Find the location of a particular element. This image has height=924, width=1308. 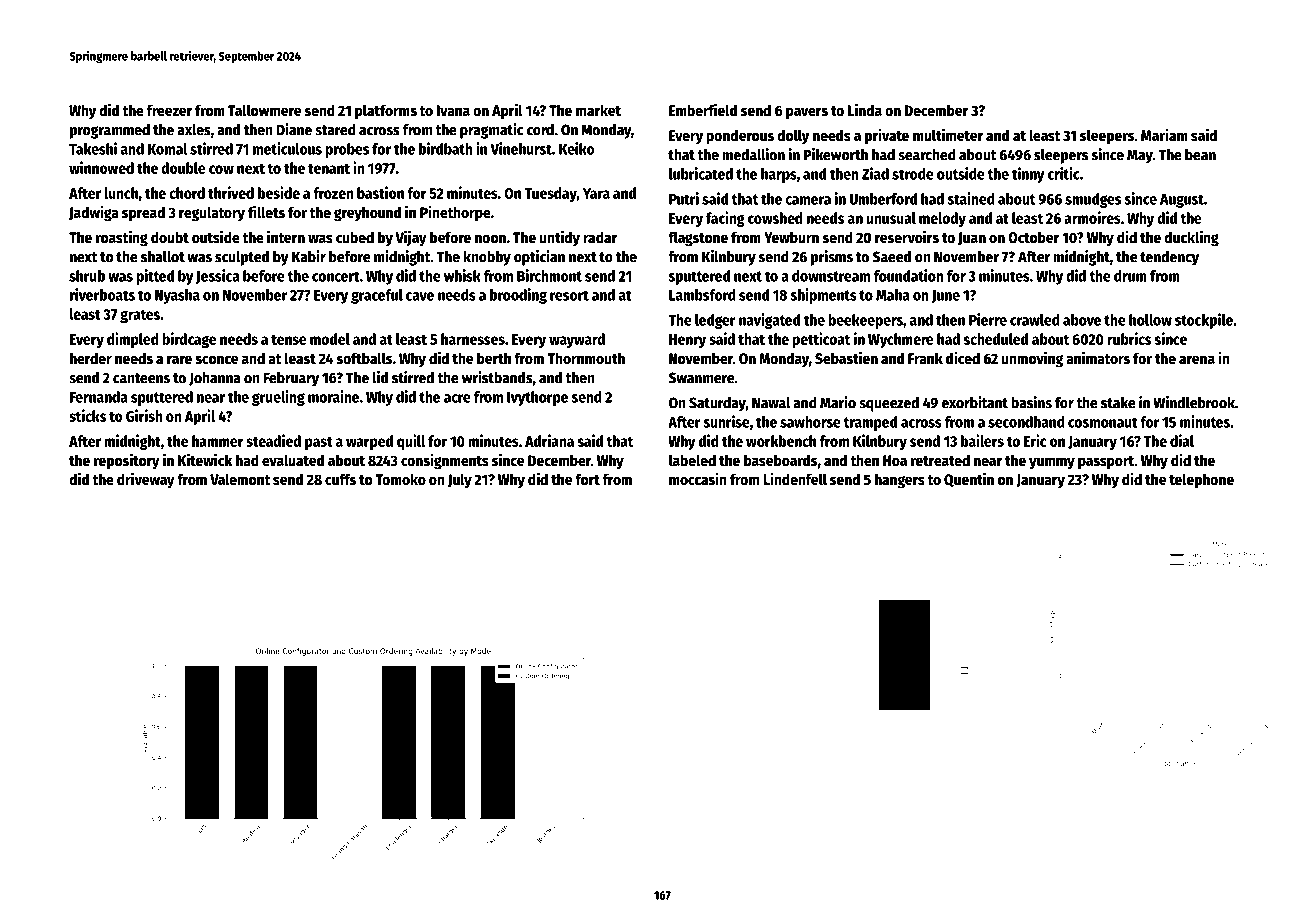

grates is located at coordinates (140, 316).
